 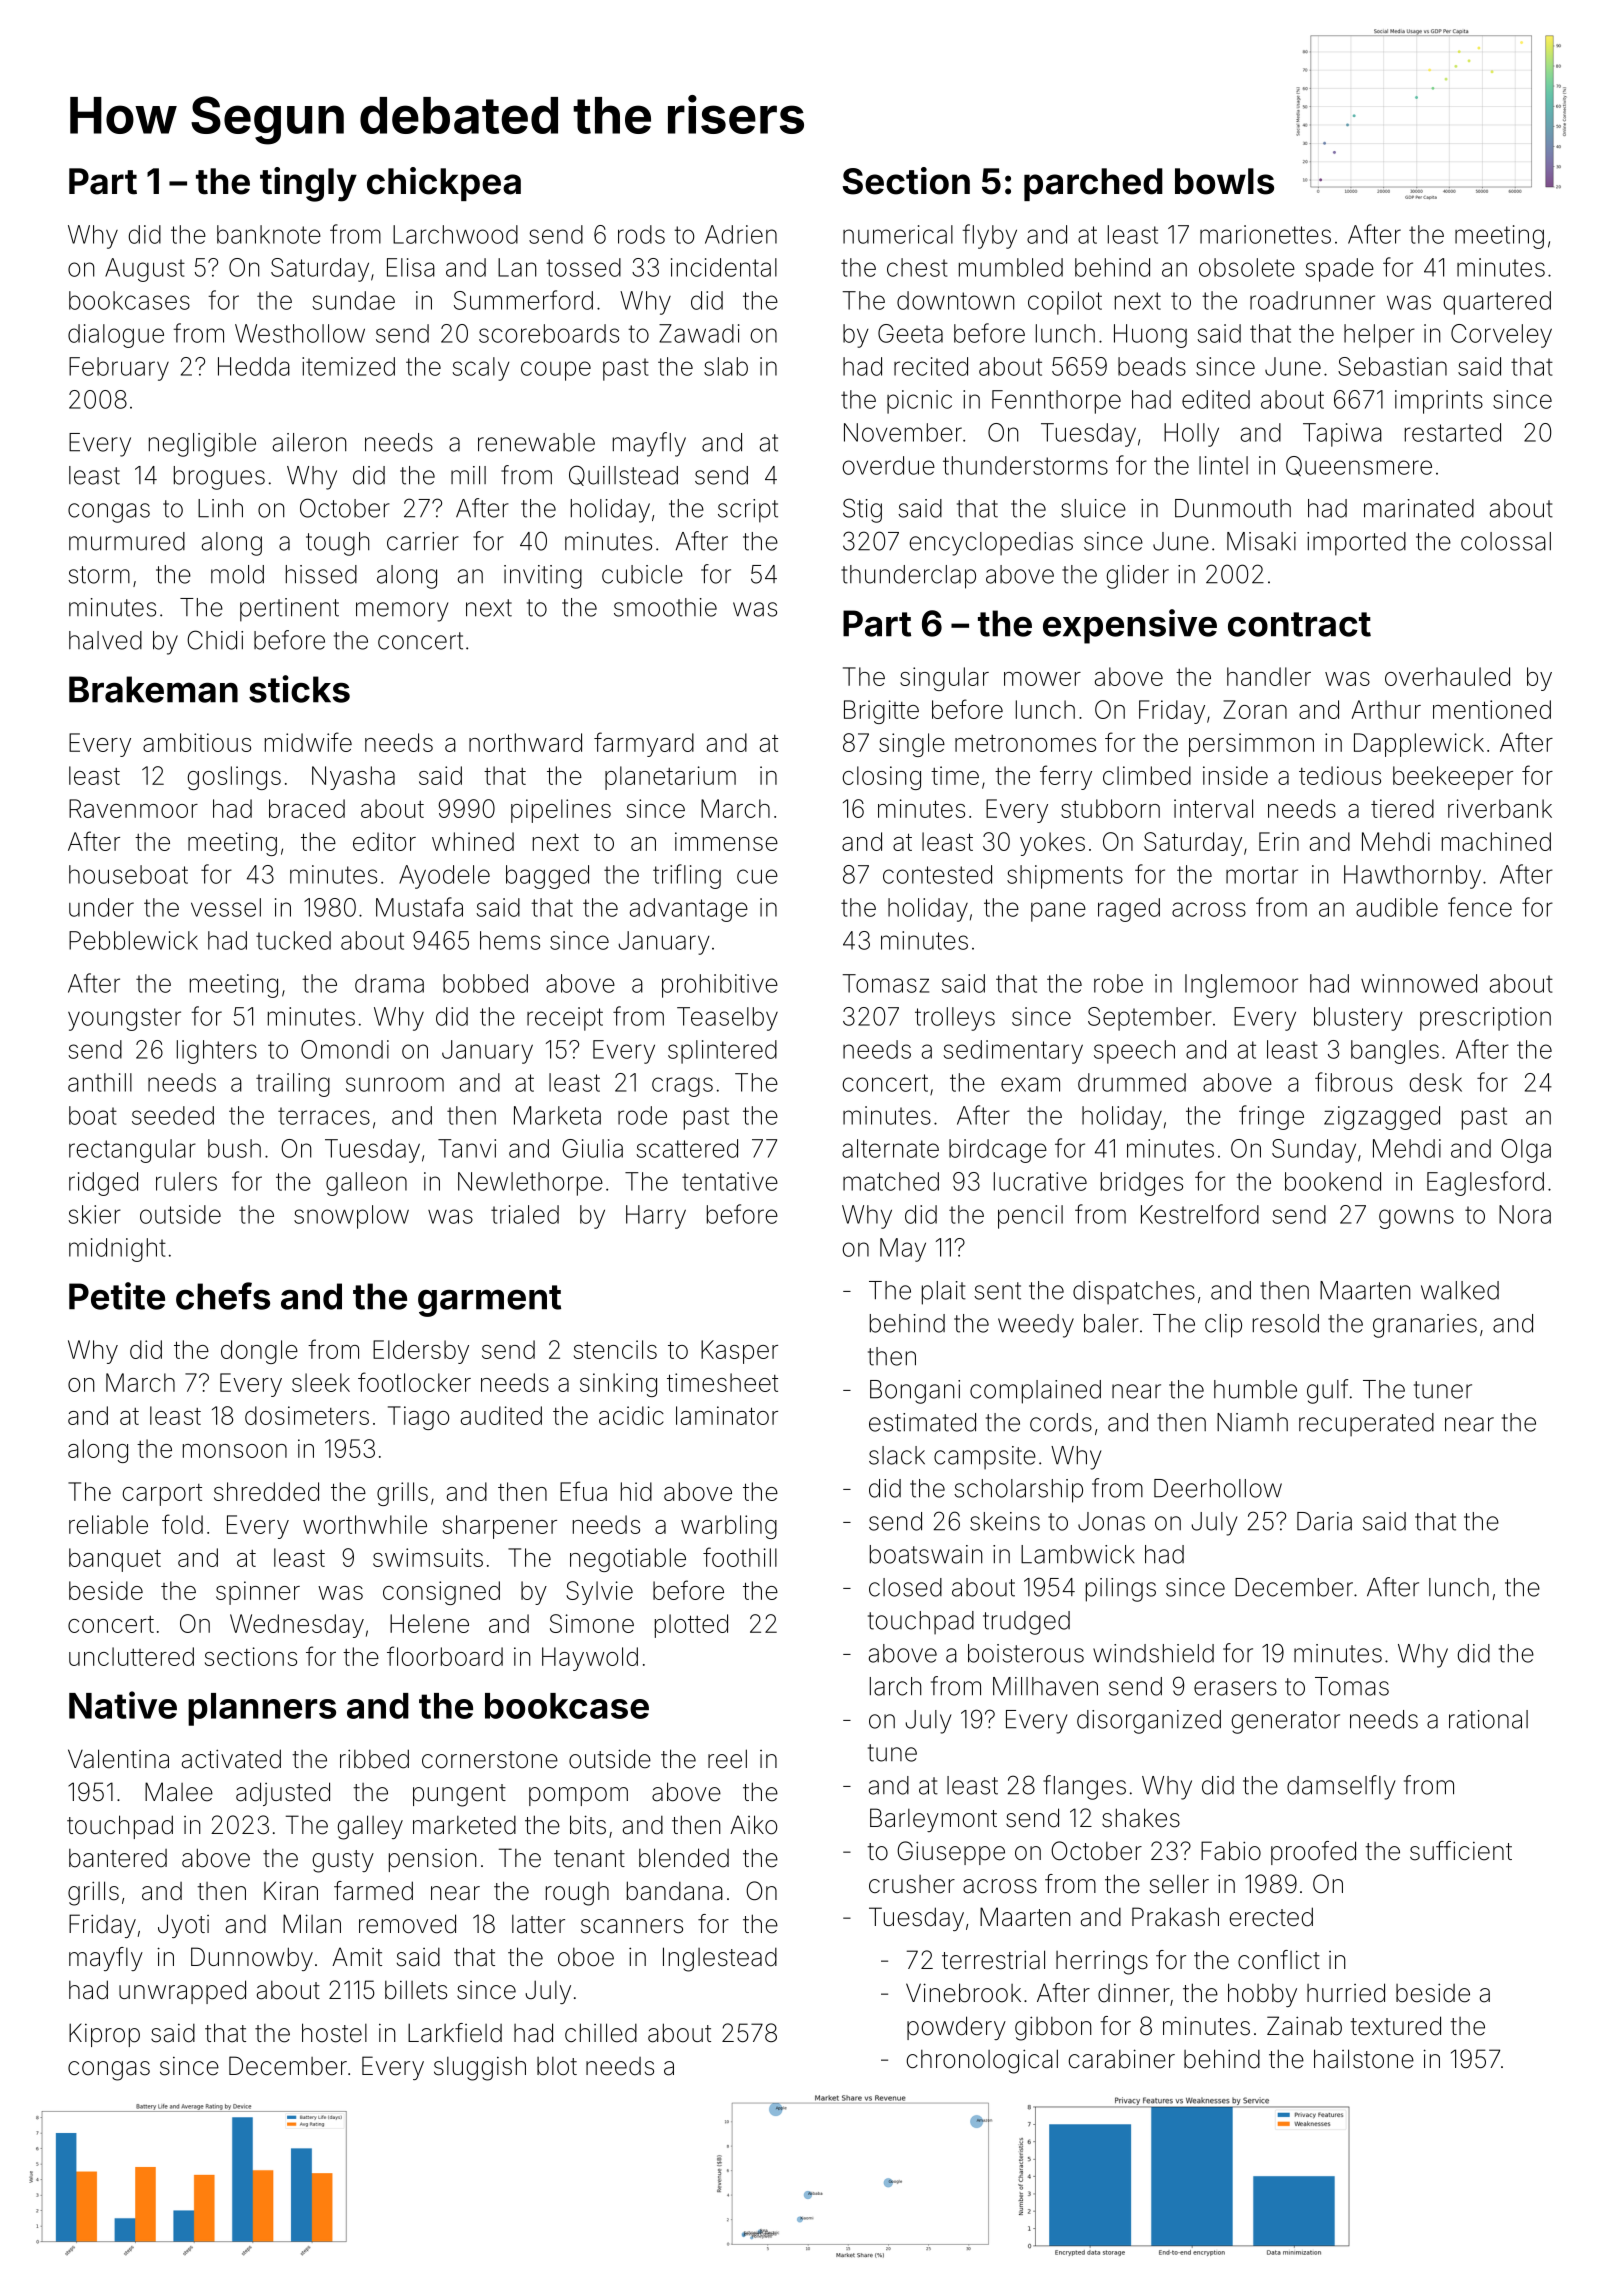 What do you see at coordinates (153, 689) in the screenshot?
I see `Brakeman` at bounding box center [153, 689].
